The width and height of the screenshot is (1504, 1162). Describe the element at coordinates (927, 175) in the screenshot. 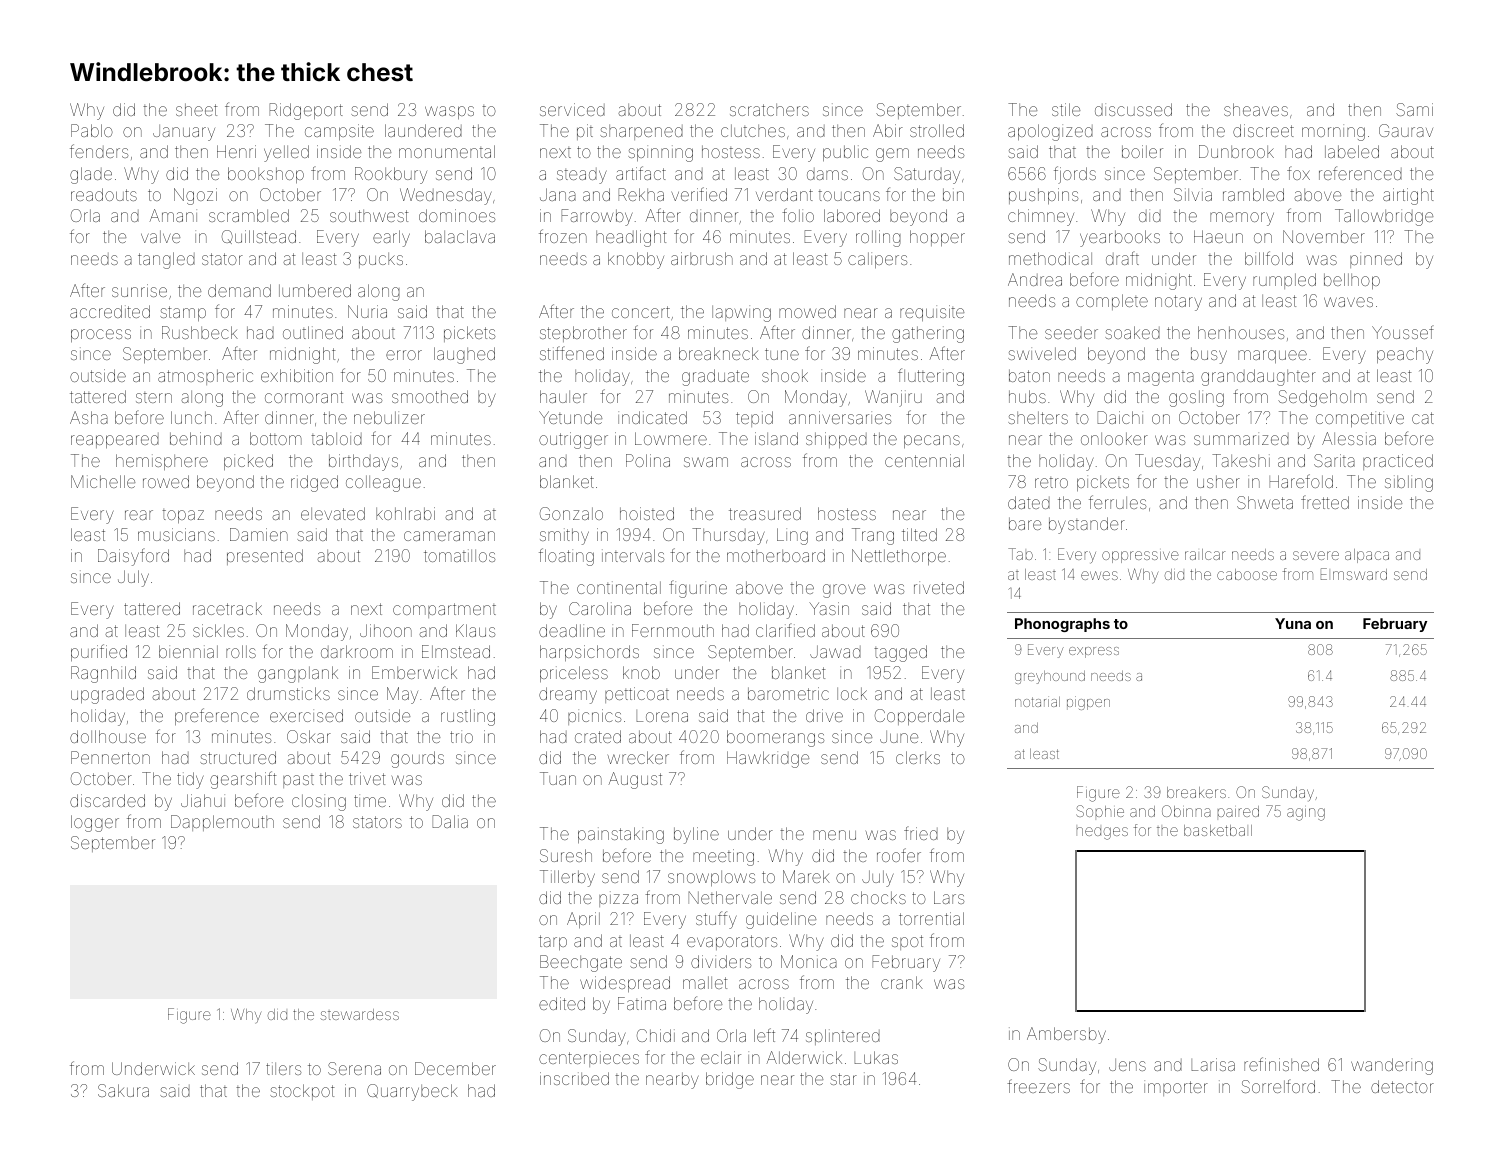

I see `Saturday` at that location.
